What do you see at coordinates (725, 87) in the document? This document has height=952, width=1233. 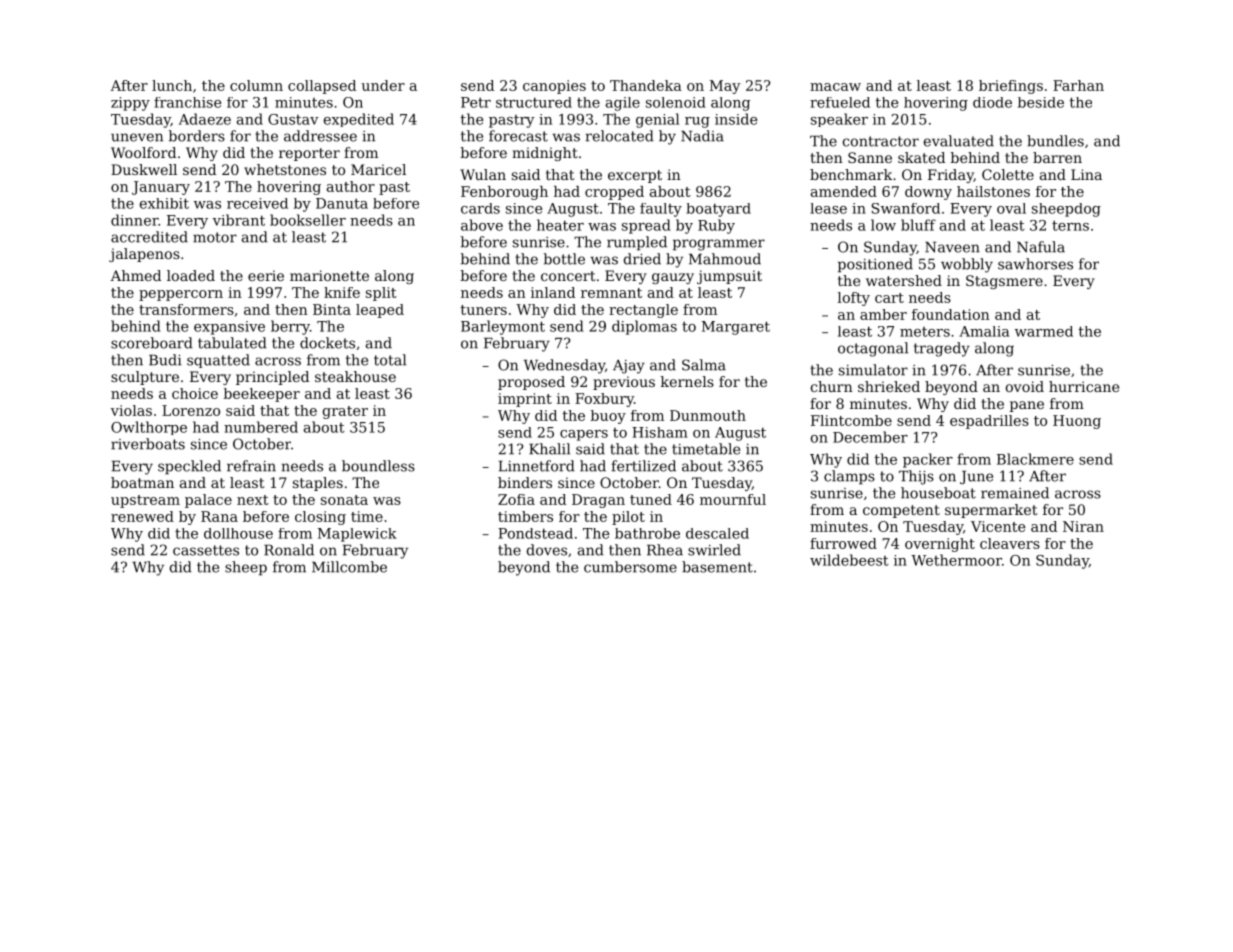 I see `May` at bounding box center [725, 87].
